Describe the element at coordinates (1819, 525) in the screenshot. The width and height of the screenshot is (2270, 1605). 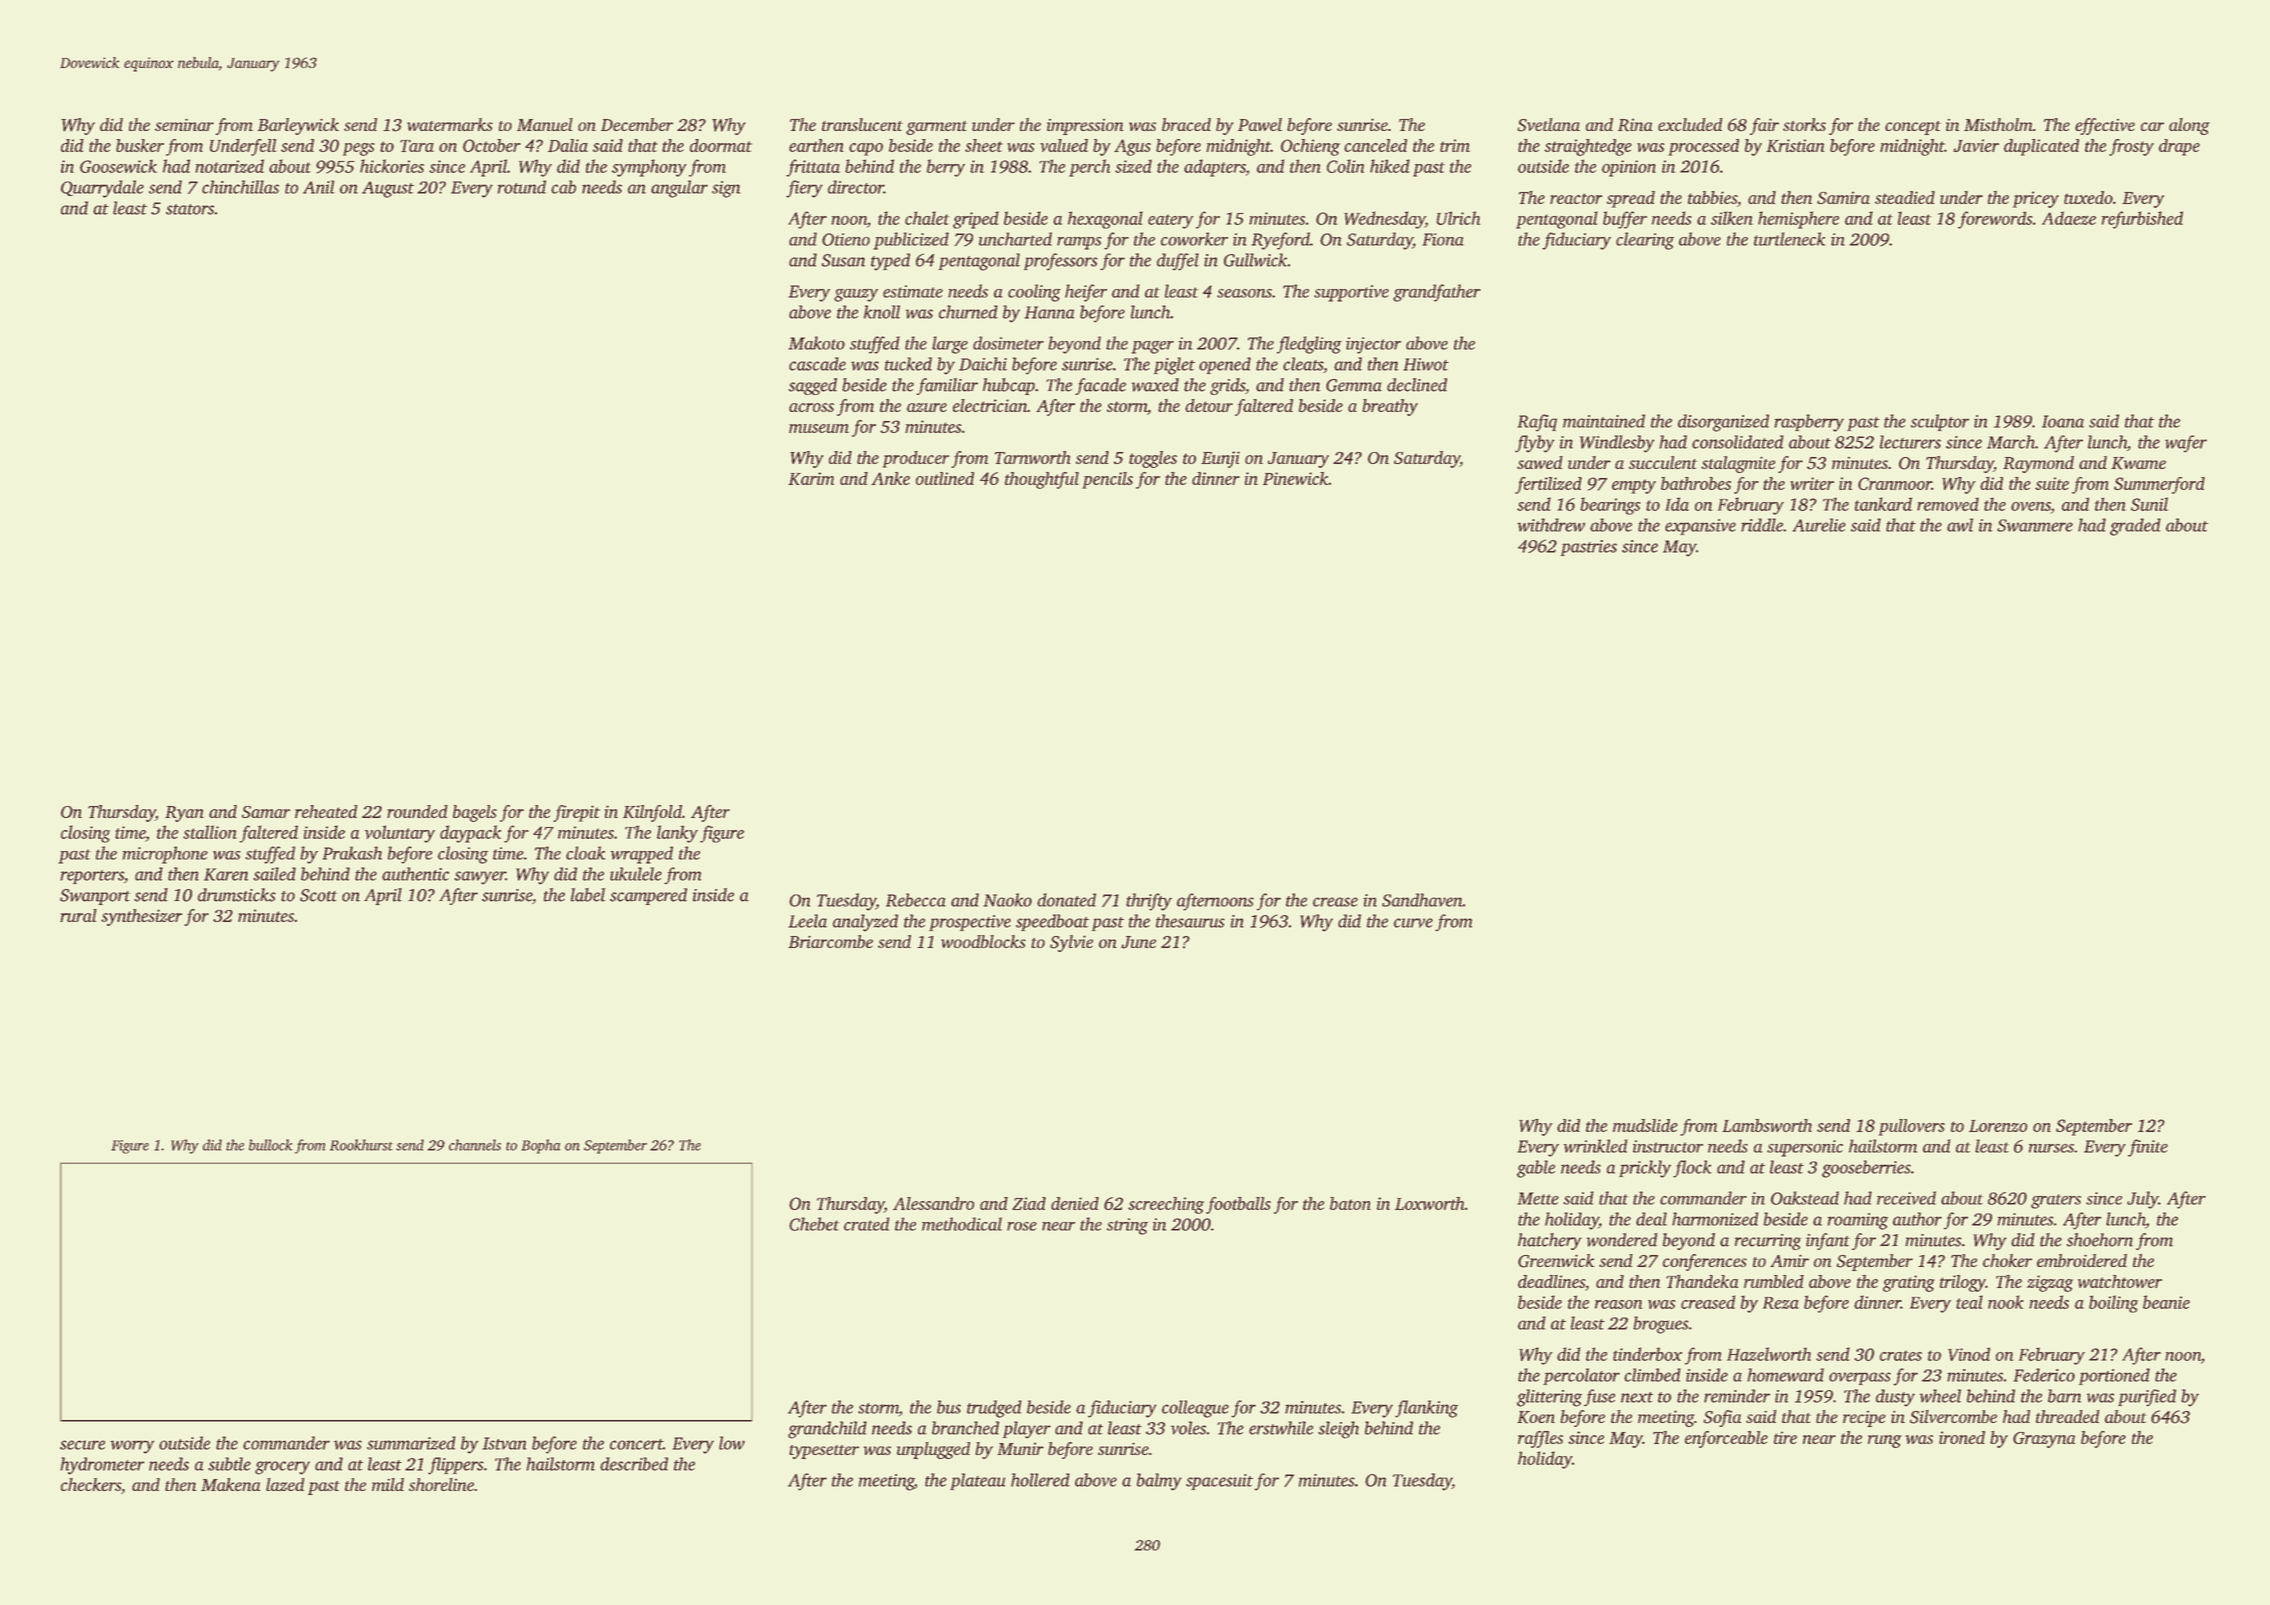
I see `Aurelie` at that location.
